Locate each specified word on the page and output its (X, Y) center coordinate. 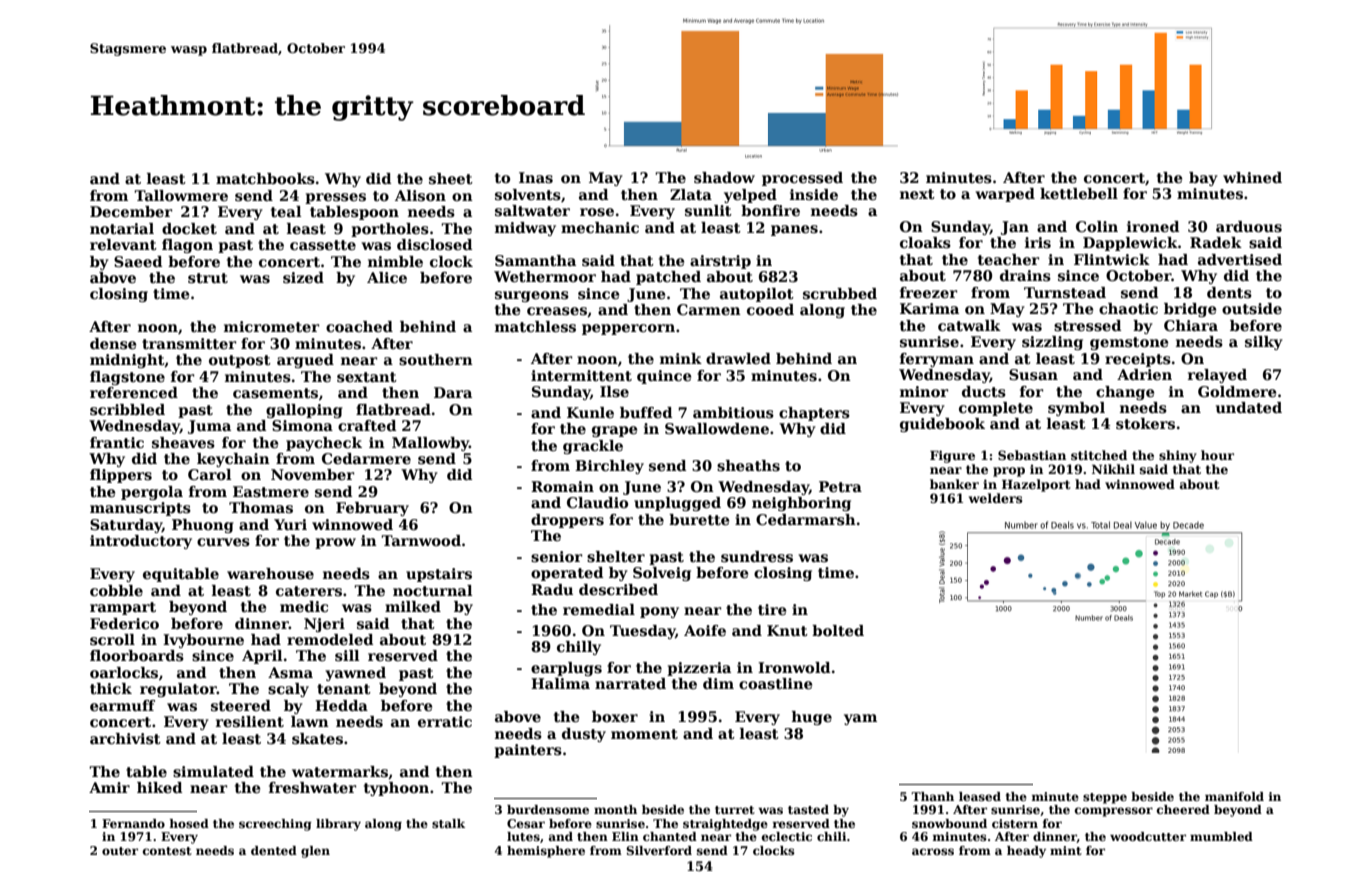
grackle (593, 447)
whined (1252, 177)
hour (1217, 455)
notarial (122, 228)
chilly (579, 648)
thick (111, 688)
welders (996, 498)
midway (525, 229)
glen (315, 852)
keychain (233, 460)
